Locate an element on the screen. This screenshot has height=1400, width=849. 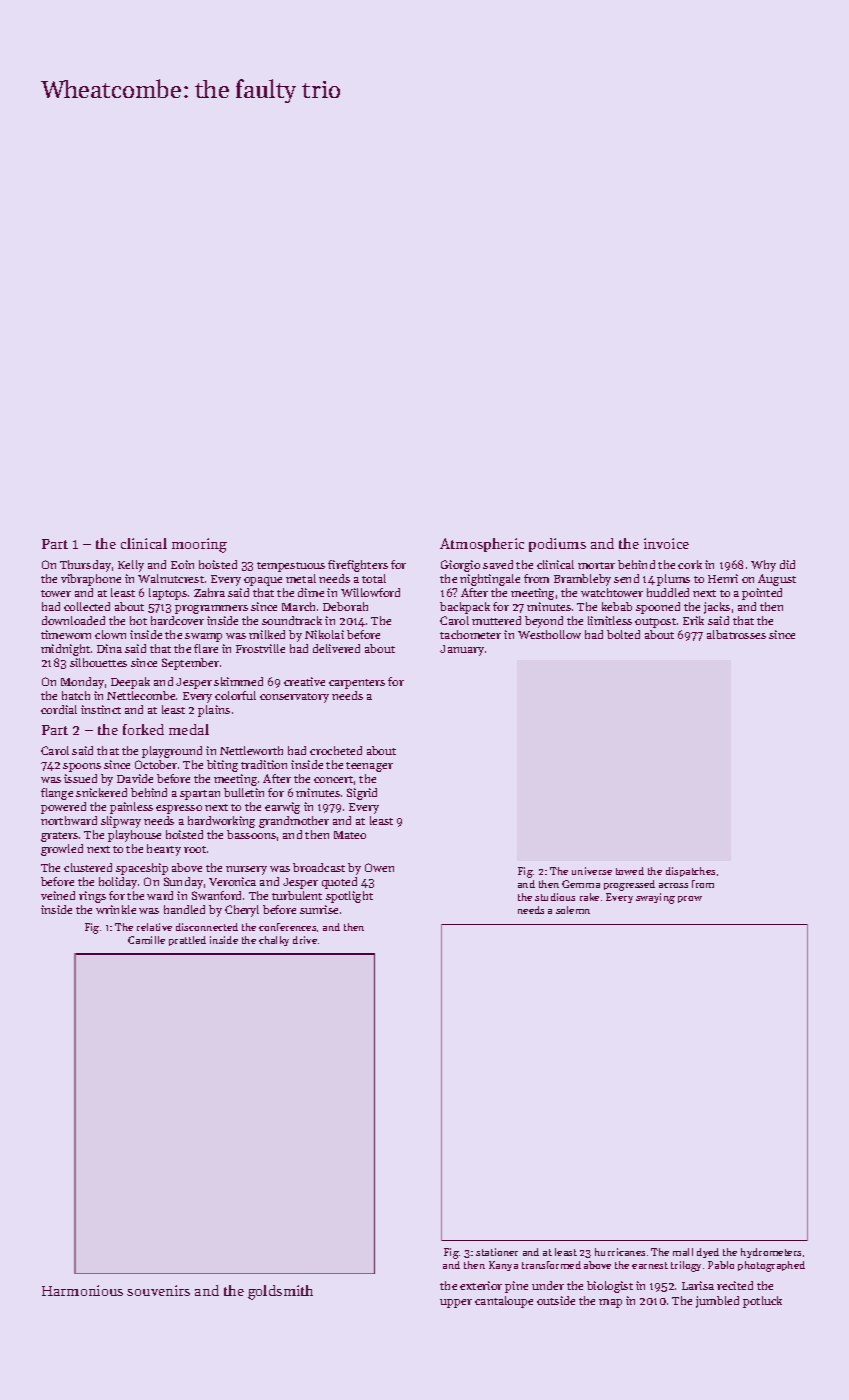
mooring is located at coordinates (199, 545).
